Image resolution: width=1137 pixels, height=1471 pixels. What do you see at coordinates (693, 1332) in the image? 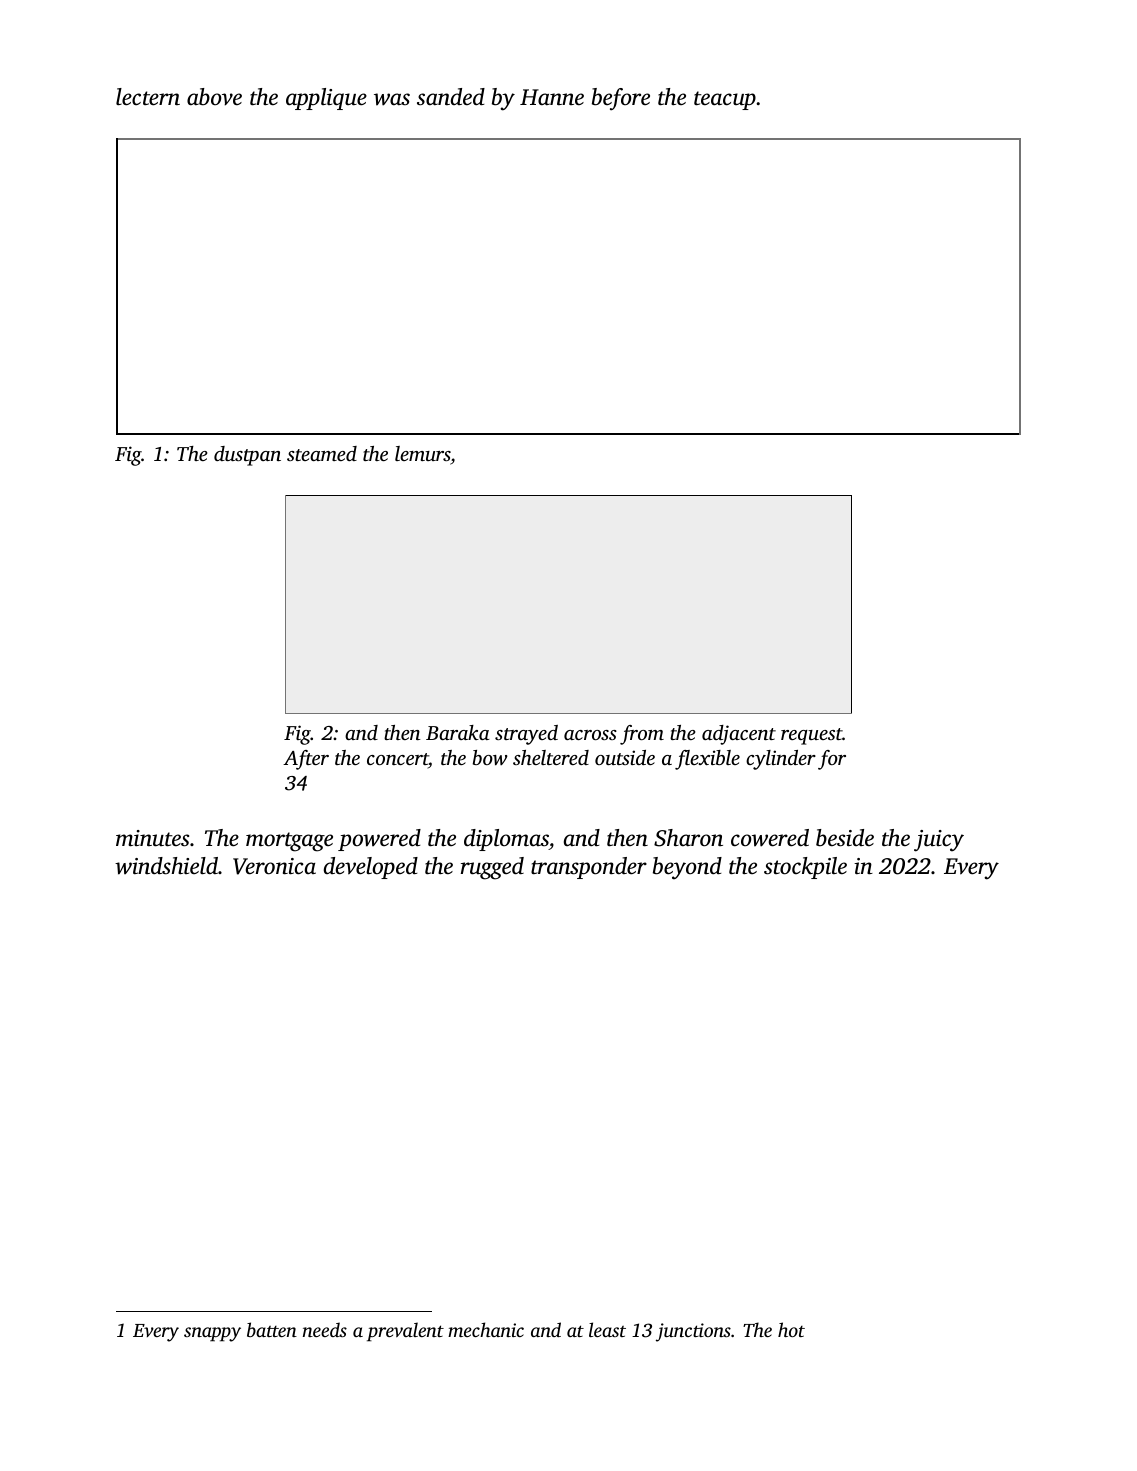
I see `junctions` at bounding box center [693, 1332].
